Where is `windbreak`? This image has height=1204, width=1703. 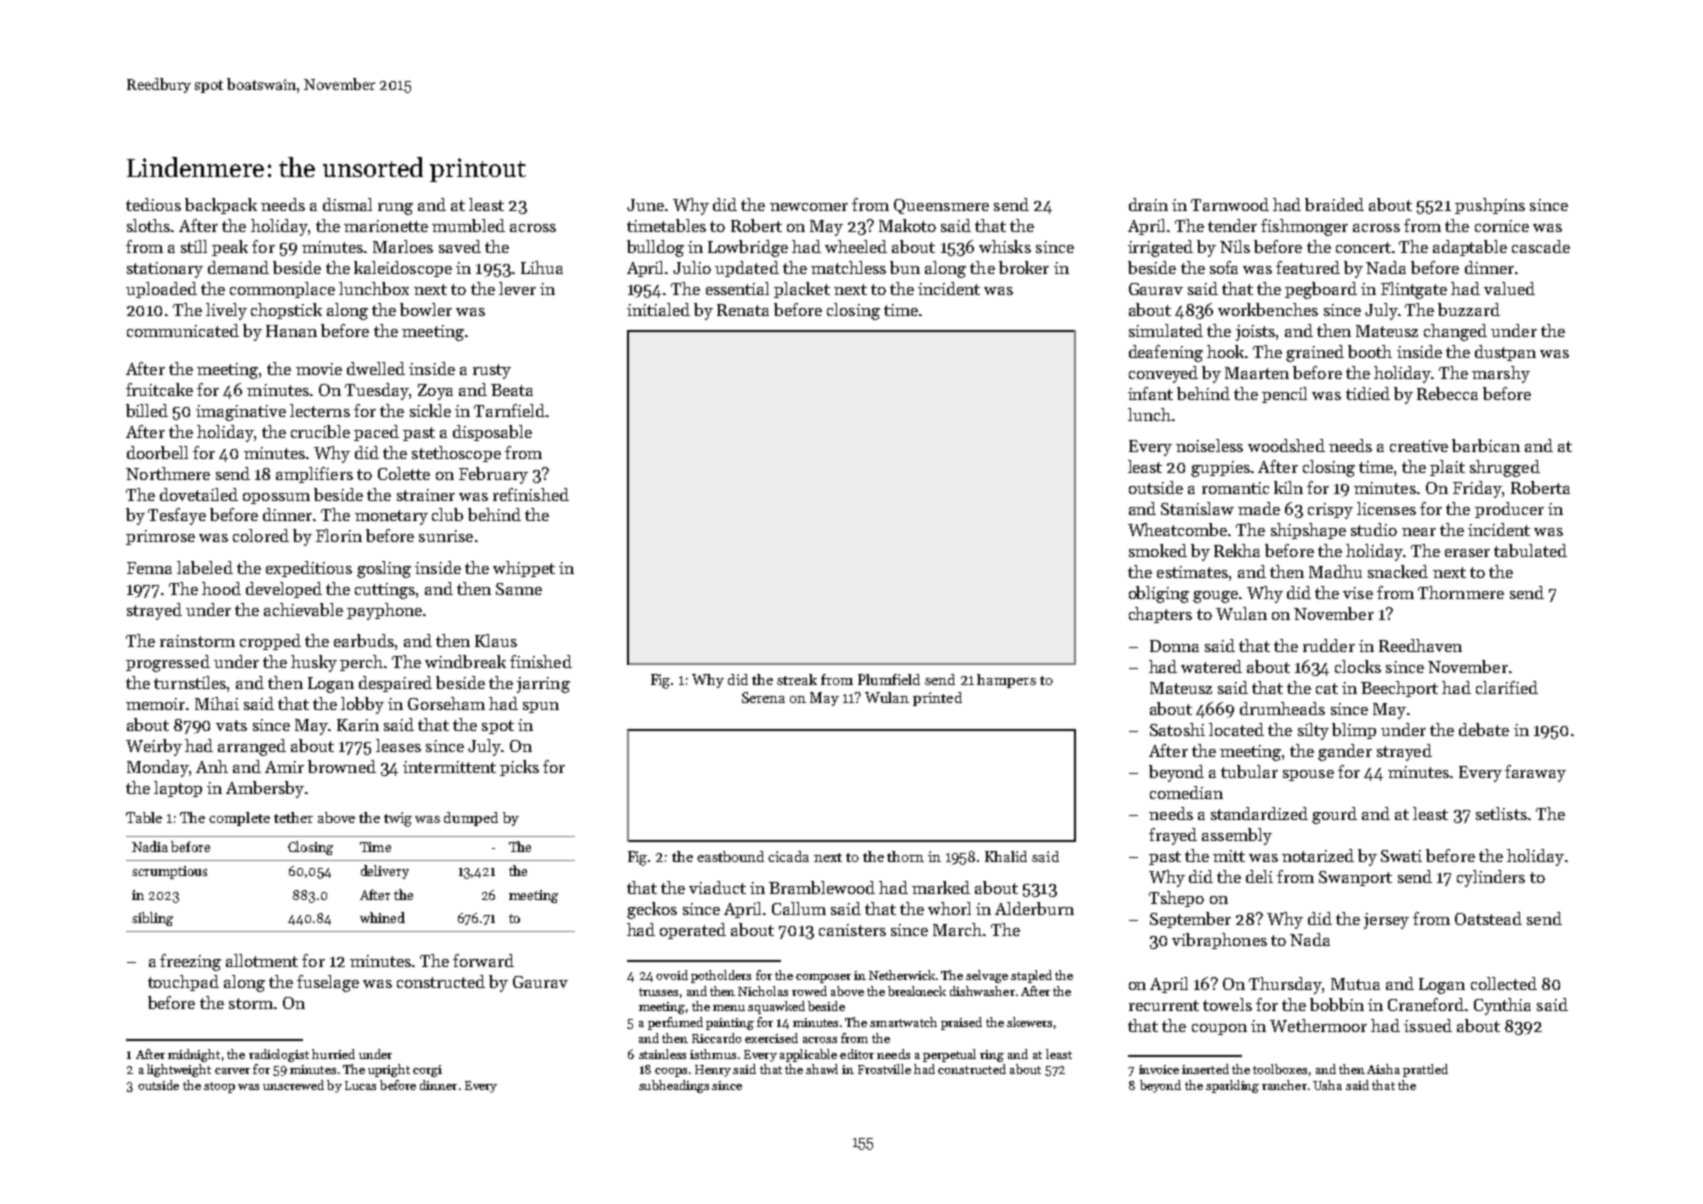
windbreak is located at coordinates (465, 661).
